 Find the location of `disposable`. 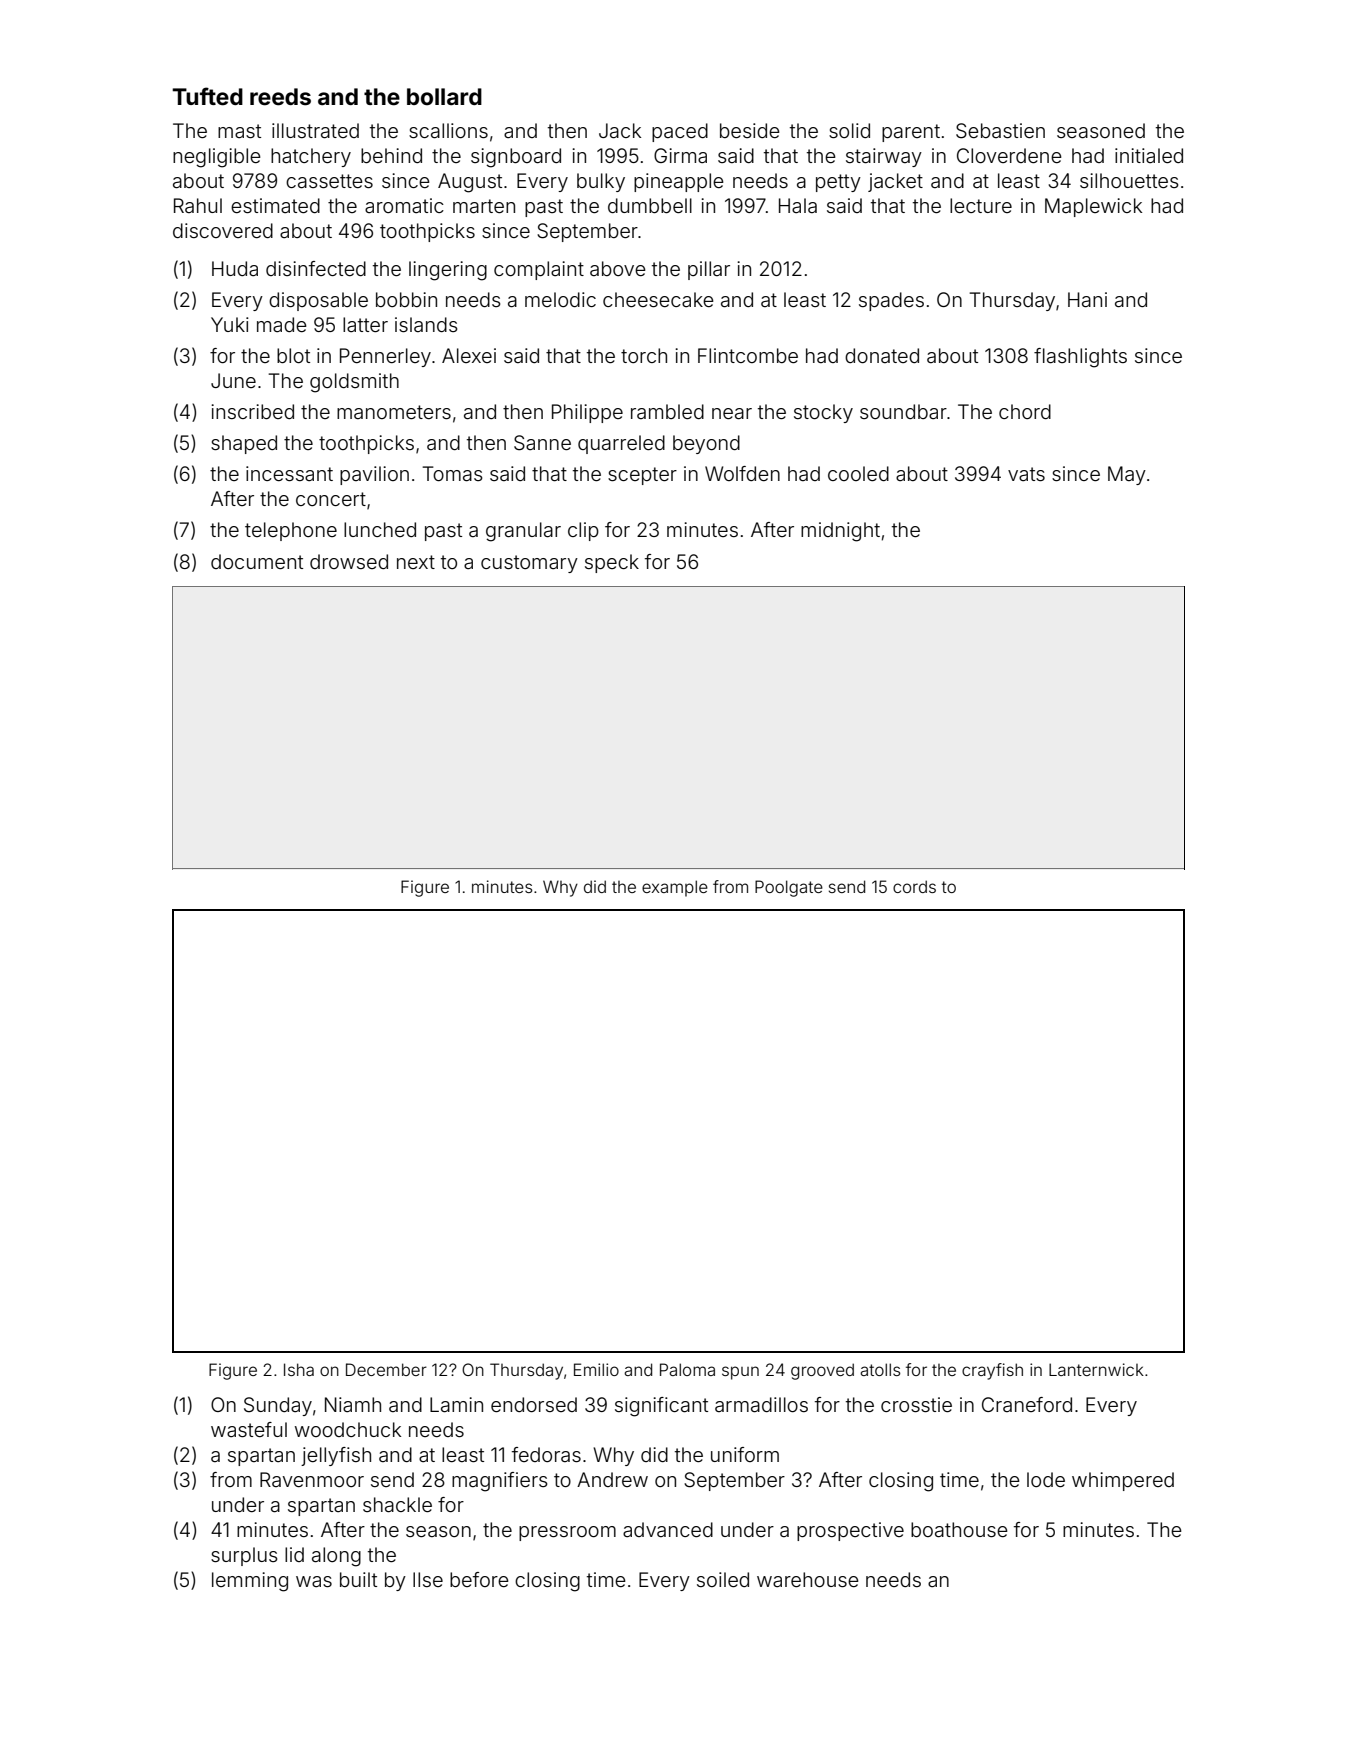

disposable is located at coordinates (318, 301).
